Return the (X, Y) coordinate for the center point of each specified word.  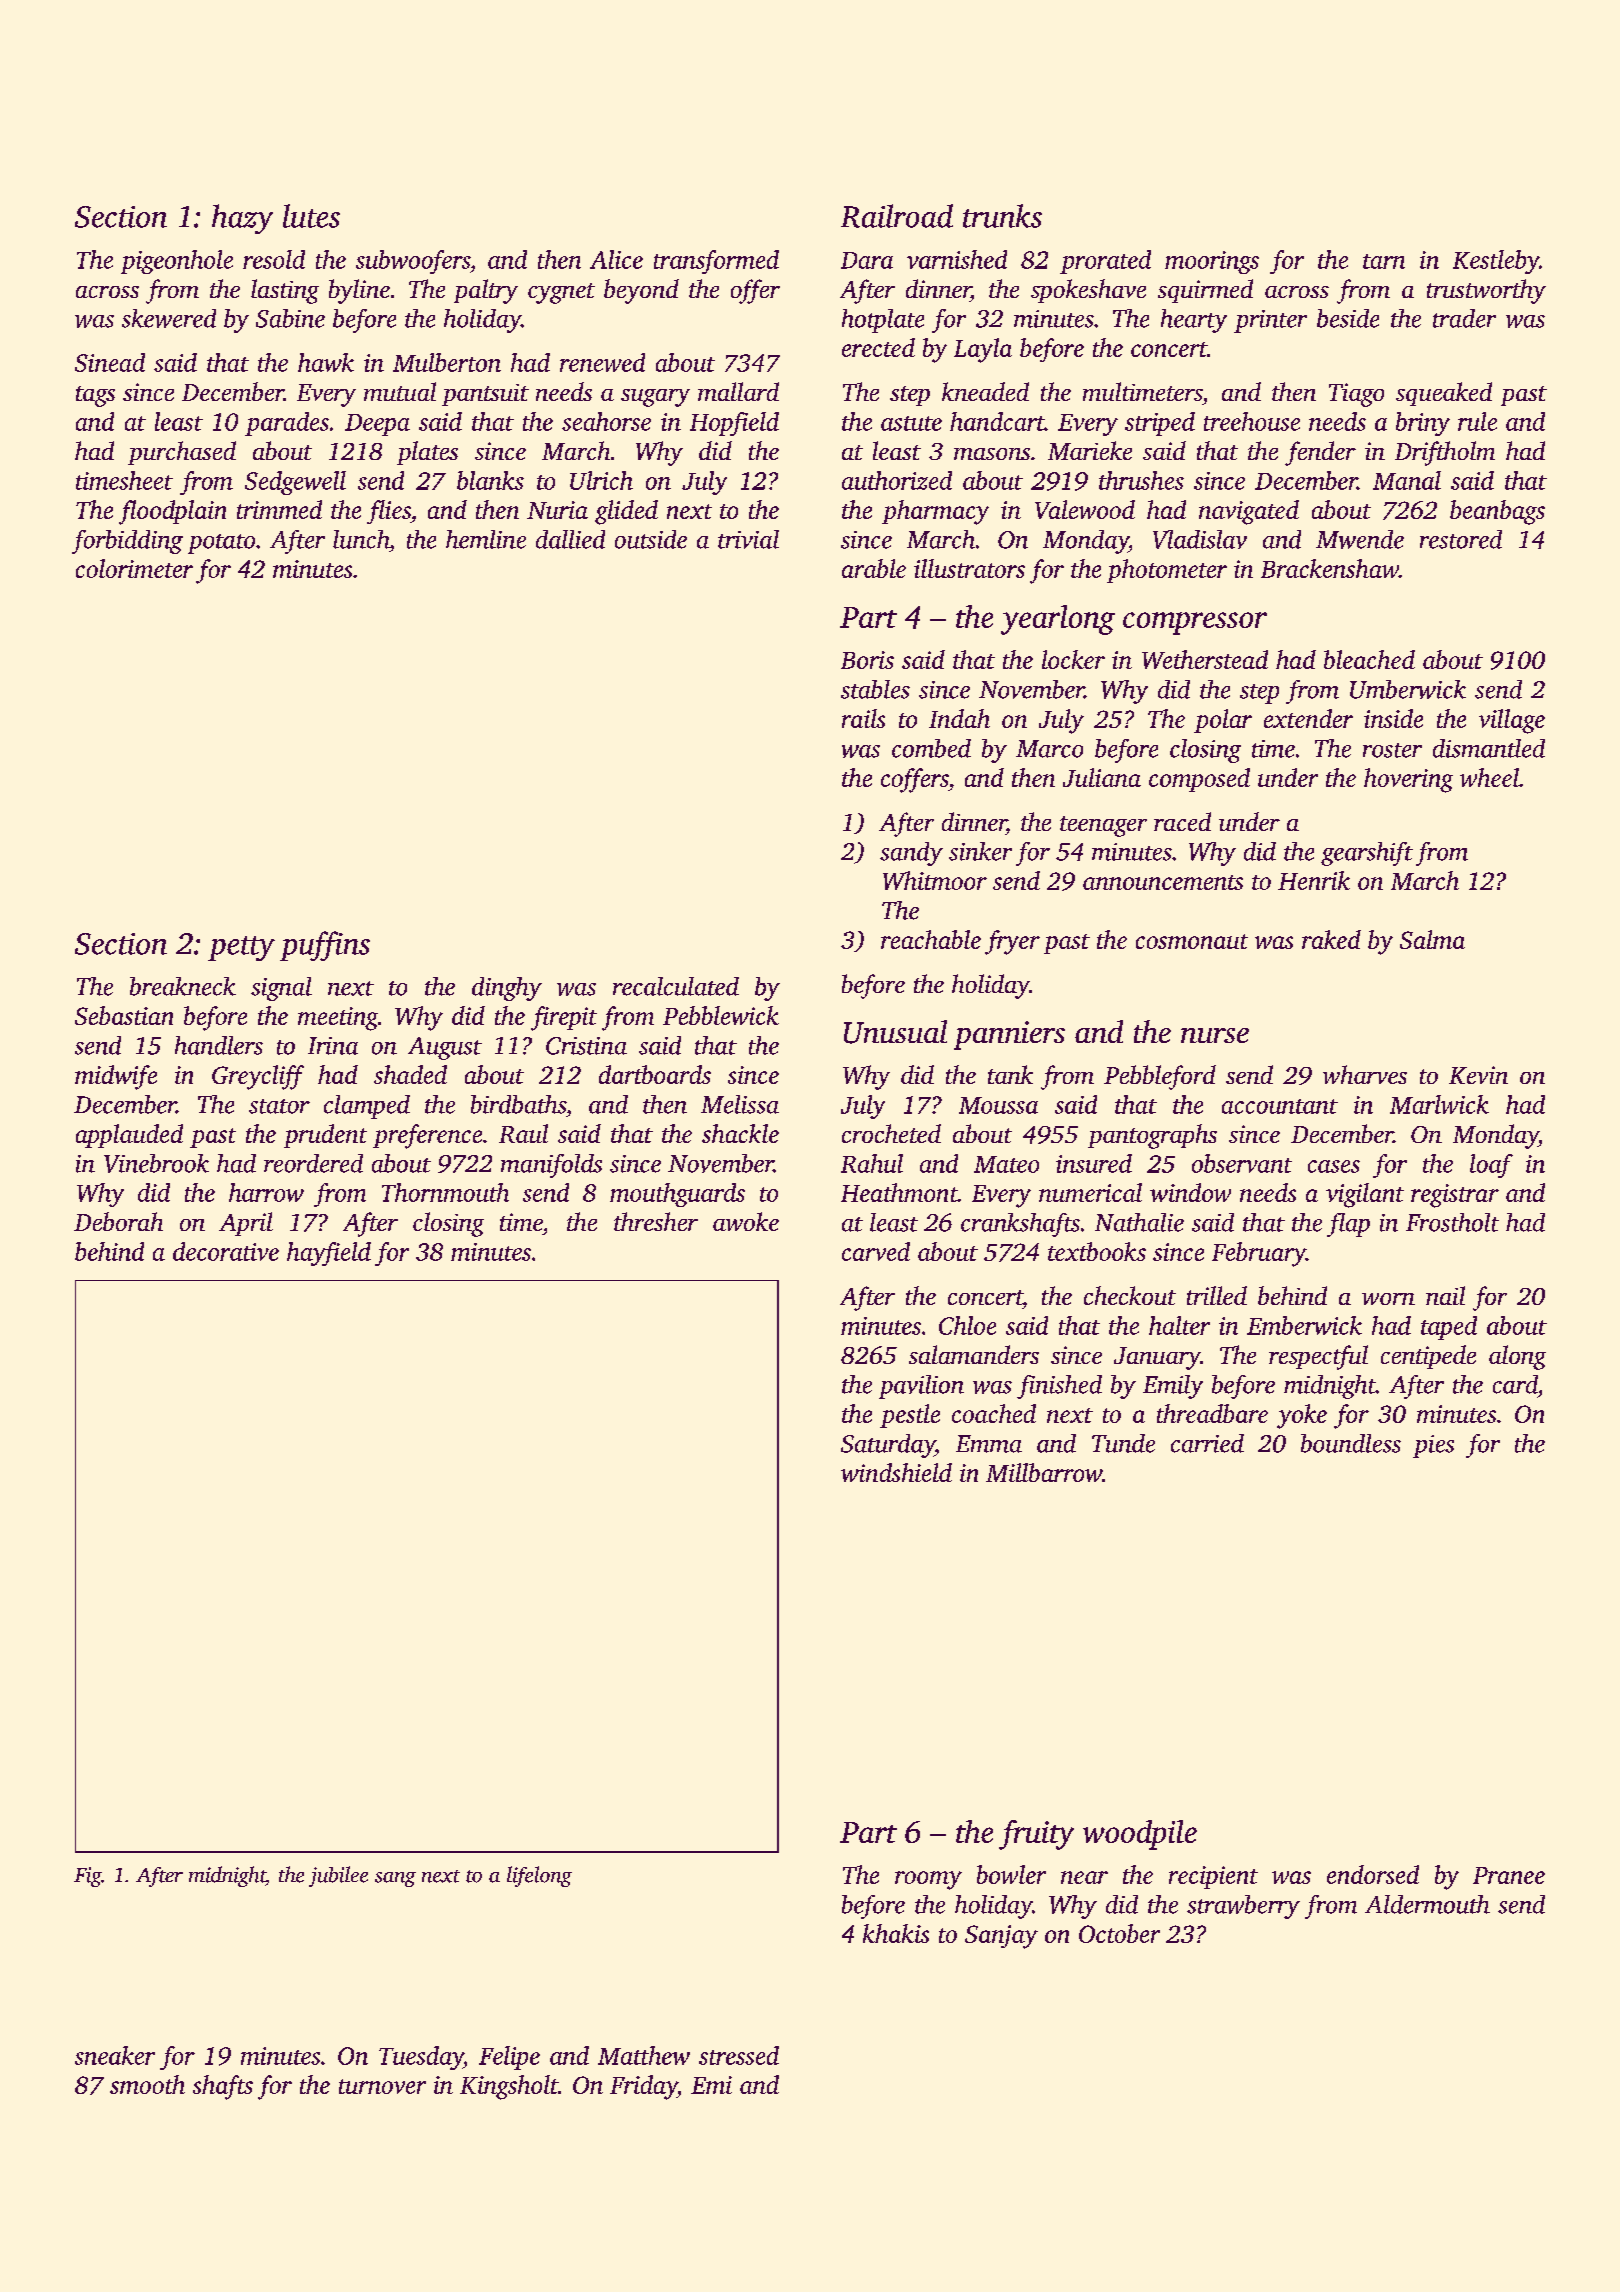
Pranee (1509, 1875)
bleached (1369, 659)
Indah (959, 718)
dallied (570, 539)
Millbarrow (1044, 1472)
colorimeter (134, 568)
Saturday (888, 1446)
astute (911, 423)
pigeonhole (177, 262)
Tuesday (421, 2058)
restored (1461, 539)
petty (241, 948)
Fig (88, 1877)
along (1517, 1357)
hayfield (329, 1254)
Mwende (1360, 539)
